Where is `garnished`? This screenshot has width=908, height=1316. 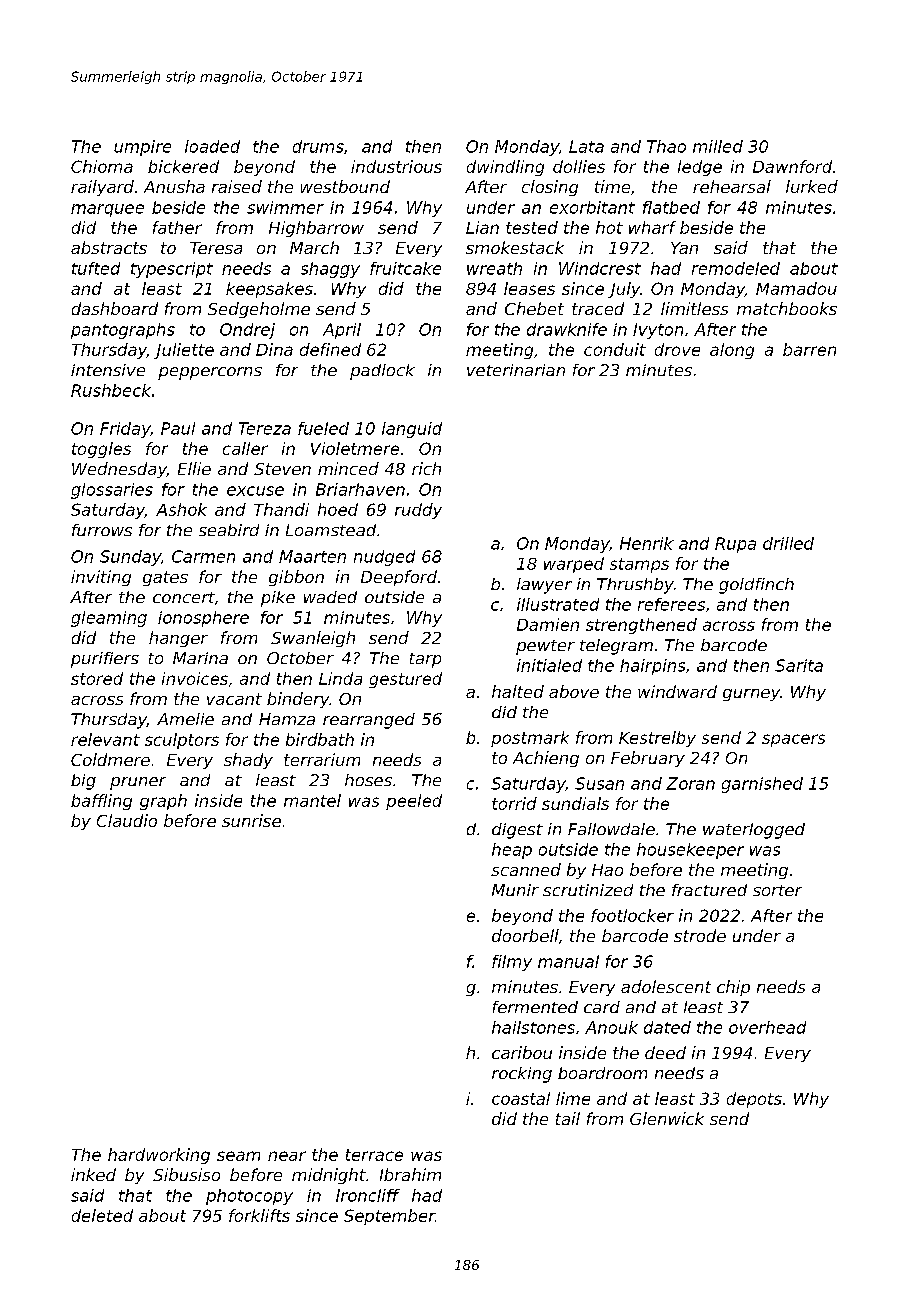 garnished is located at coordinates (762, 785).
